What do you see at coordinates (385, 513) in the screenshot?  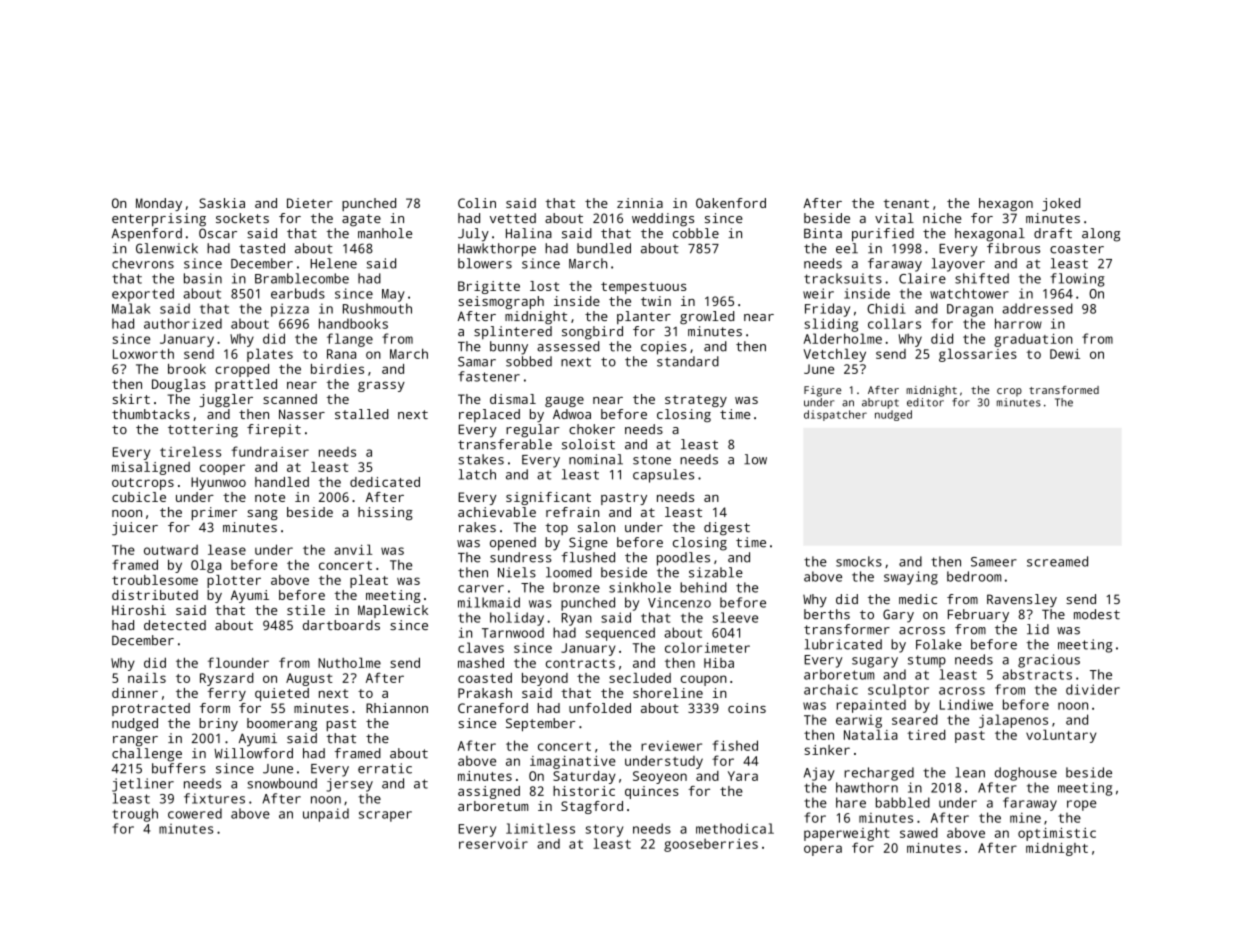 I see `hissing` at bounding box center [385, 513].
